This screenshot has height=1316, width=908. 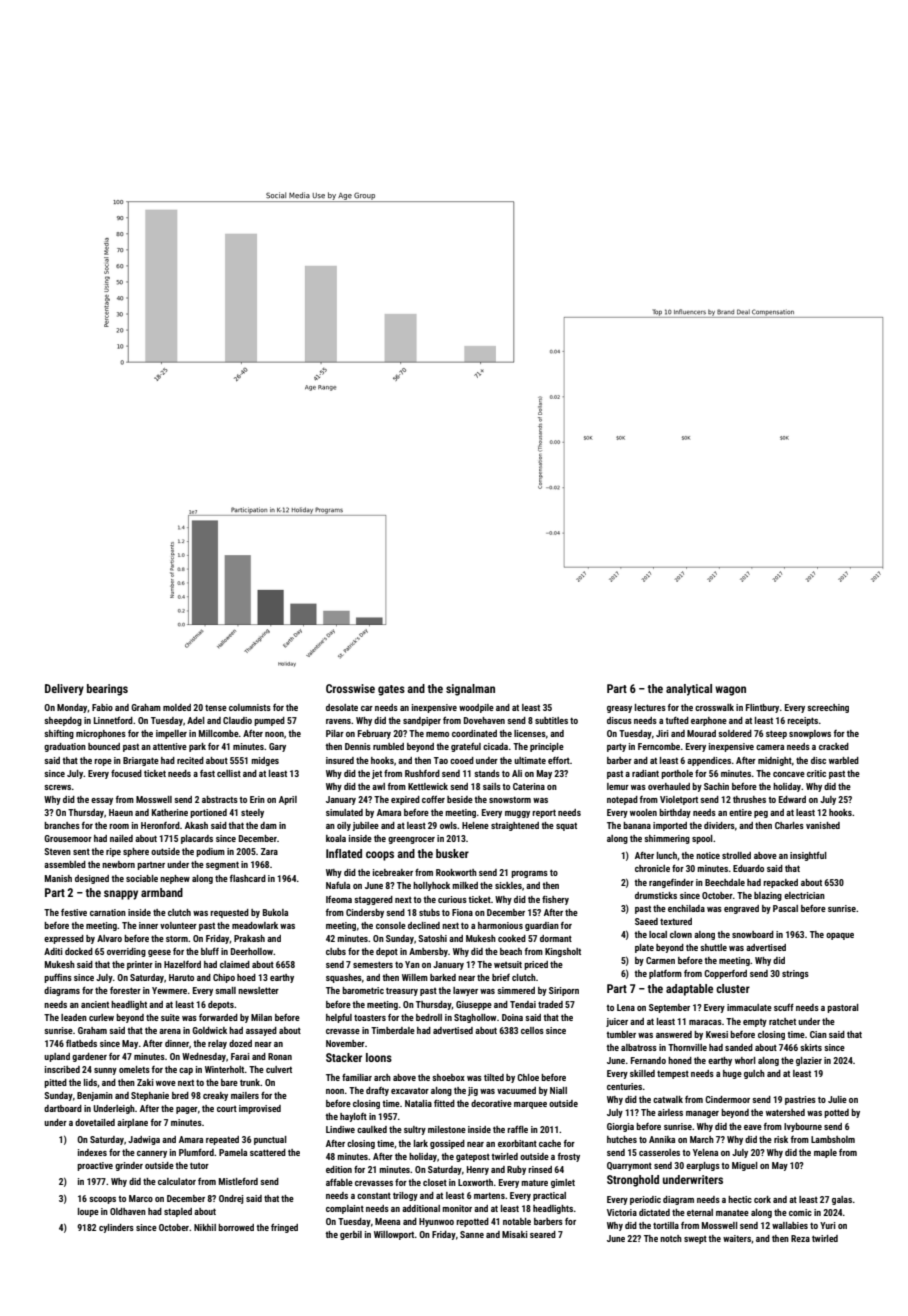 I want to click on shuttle, so click(x=713, y=947).
